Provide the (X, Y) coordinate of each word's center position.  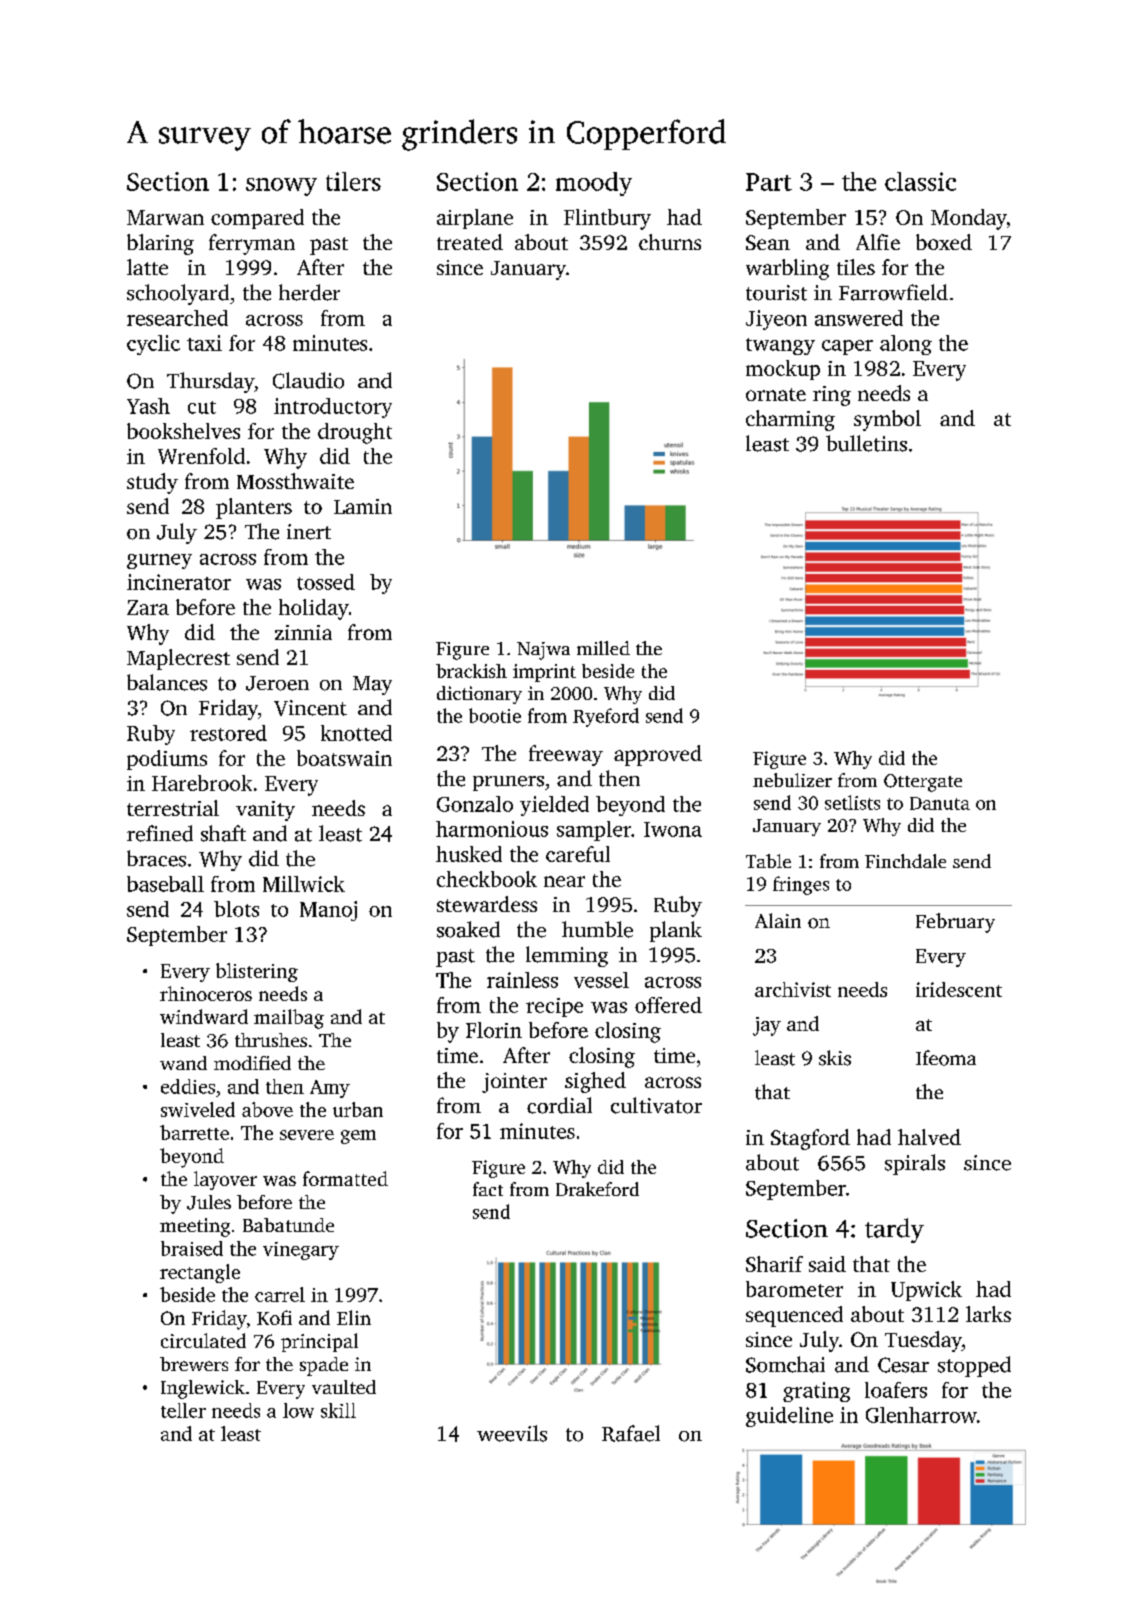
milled (603, 648)
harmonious (492, 829)
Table (768, 861)
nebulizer (792, 780)
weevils (512, 1433)
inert (309, 532)
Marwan (165, 217)
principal (319, 1342)
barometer (794, 1289)
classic (920, 181)
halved (929, 1137)
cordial (559, 1105)
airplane (475, 219)
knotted (356, 733)
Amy (330, 1089)
